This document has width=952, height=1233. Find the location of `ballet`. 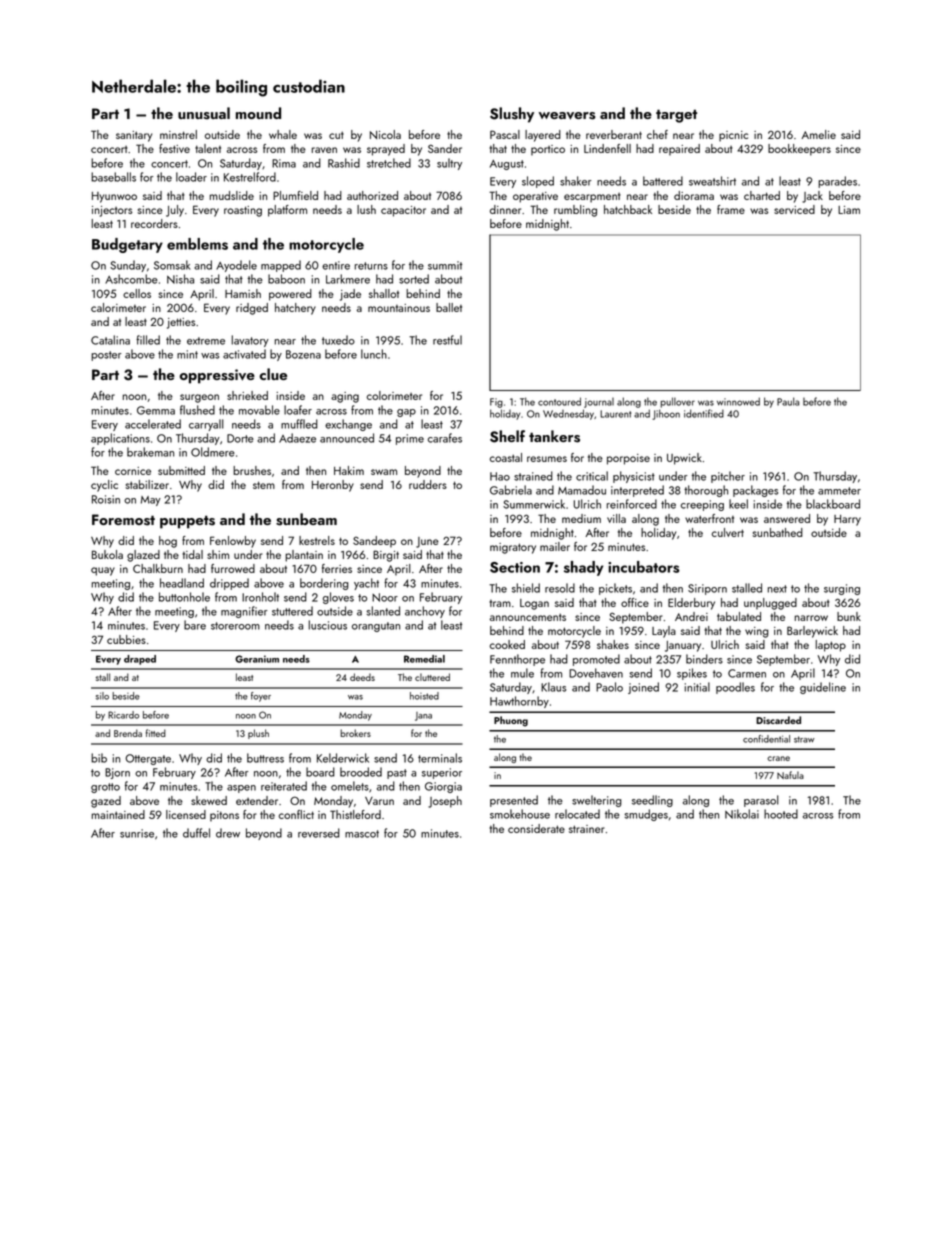

ballet is located at coordinates (449, 307).
